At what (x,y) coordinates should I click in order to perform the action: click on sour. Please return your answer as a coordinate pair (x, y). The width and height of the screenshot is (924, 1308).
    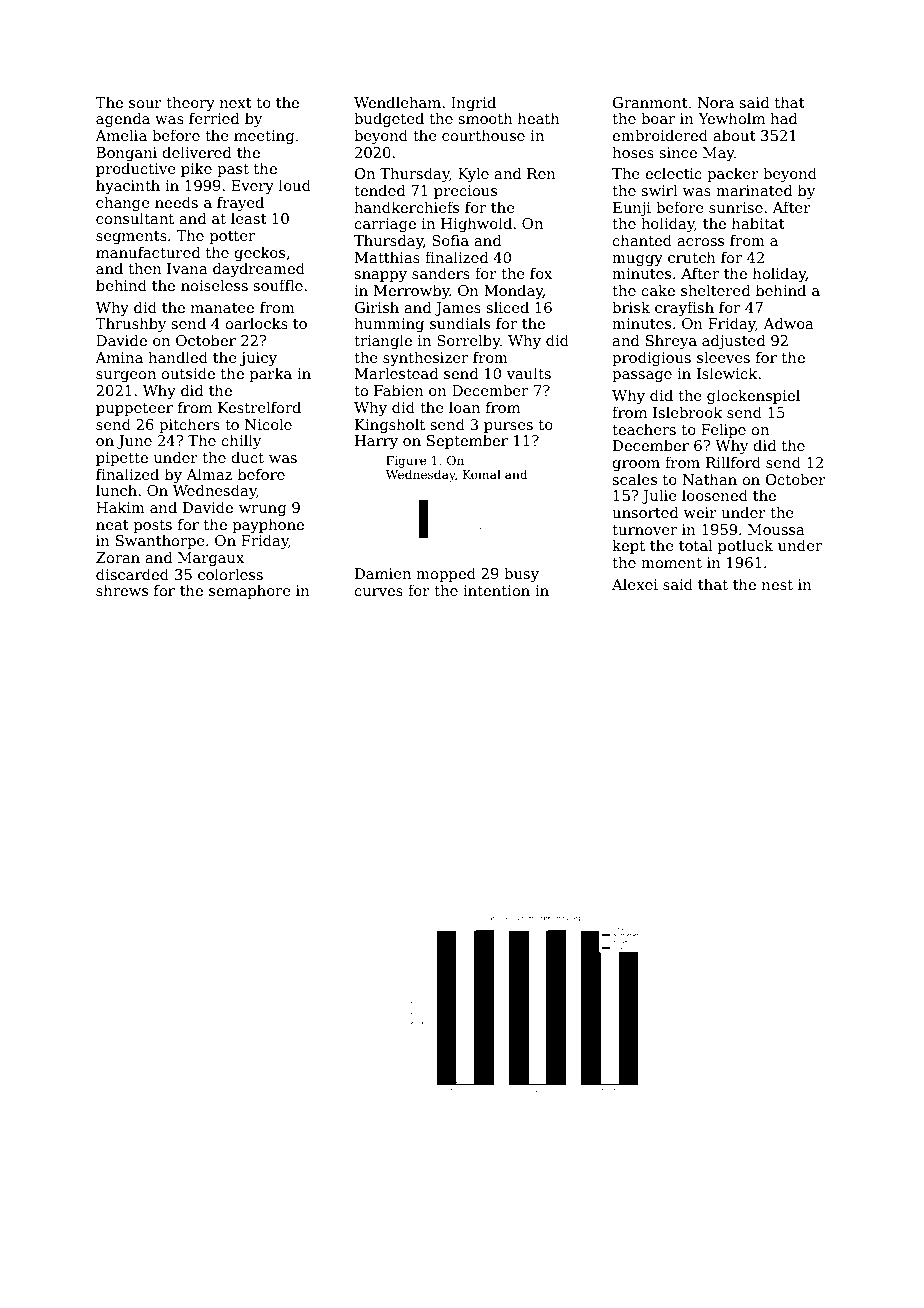
    Looking at the image, I should click on (145, 104).
